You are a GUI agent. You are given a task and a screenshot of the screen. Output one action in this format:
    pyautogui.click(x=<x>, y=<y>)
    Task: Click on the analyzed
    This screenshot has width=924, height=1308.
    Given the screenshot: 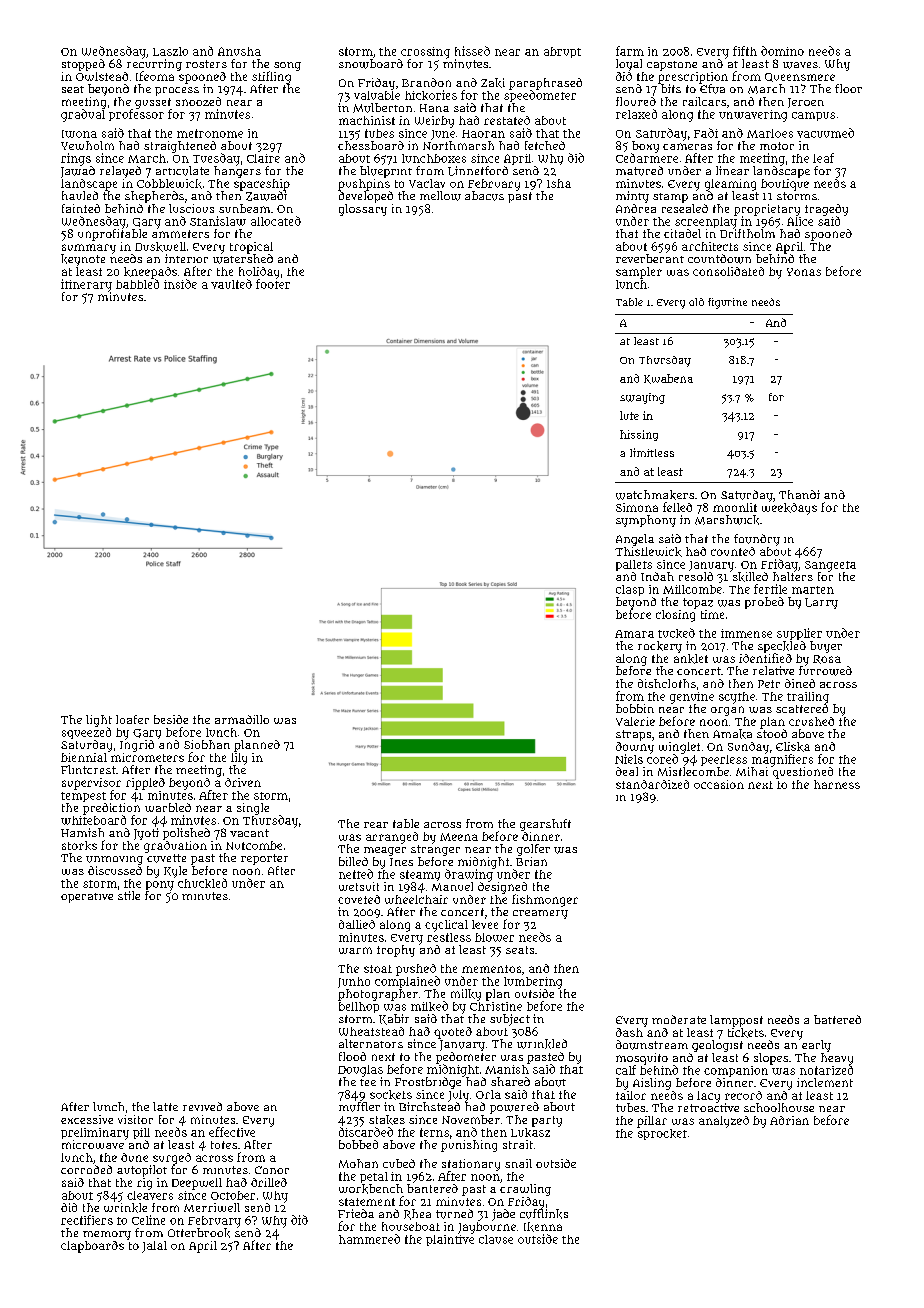 What is the action you would take?
    pyautogui.click(x=724, y=1122)
